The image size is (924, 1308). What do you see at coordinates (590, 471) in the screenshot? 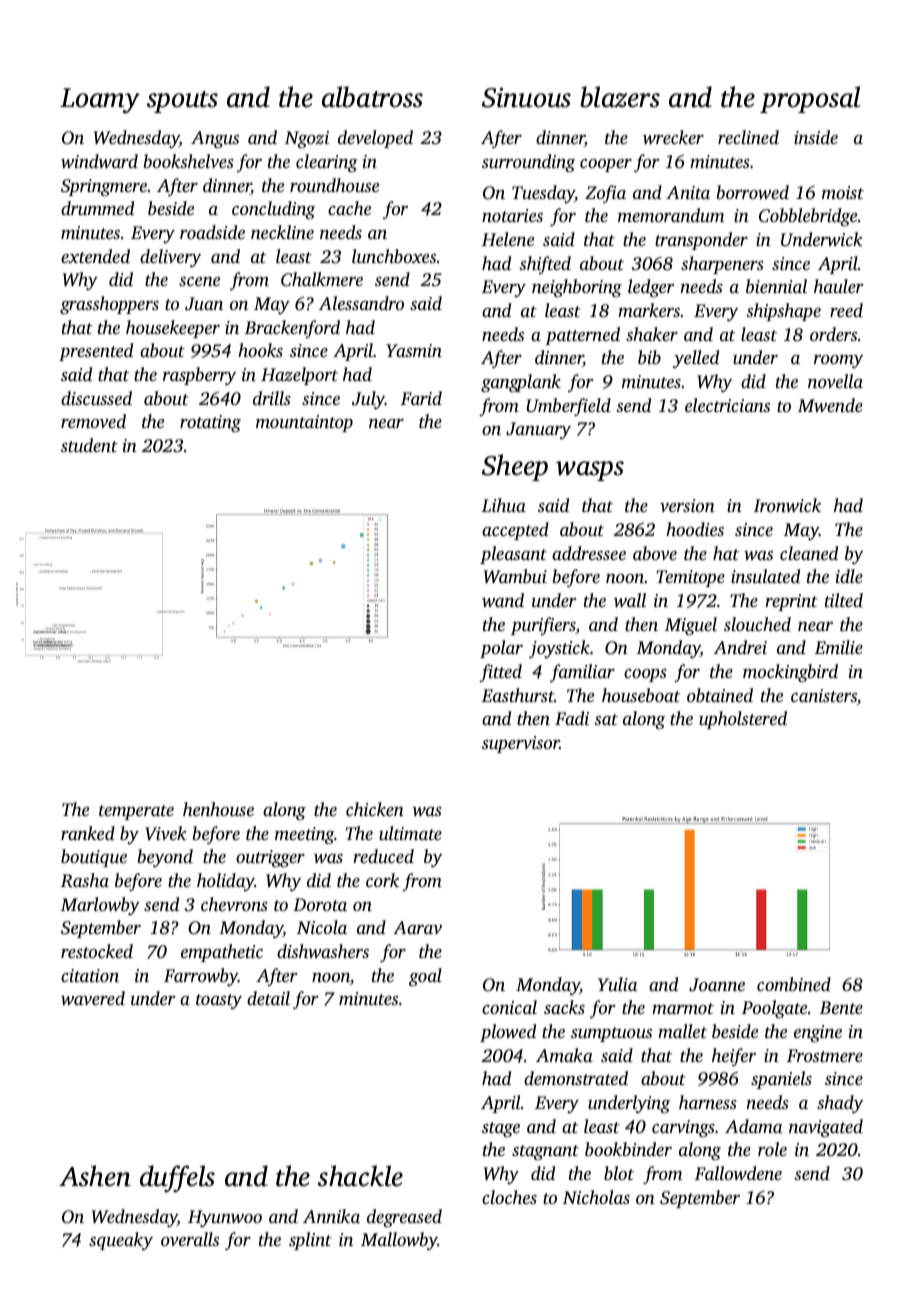
I see `wasps` at bounding box center [590, 471].
